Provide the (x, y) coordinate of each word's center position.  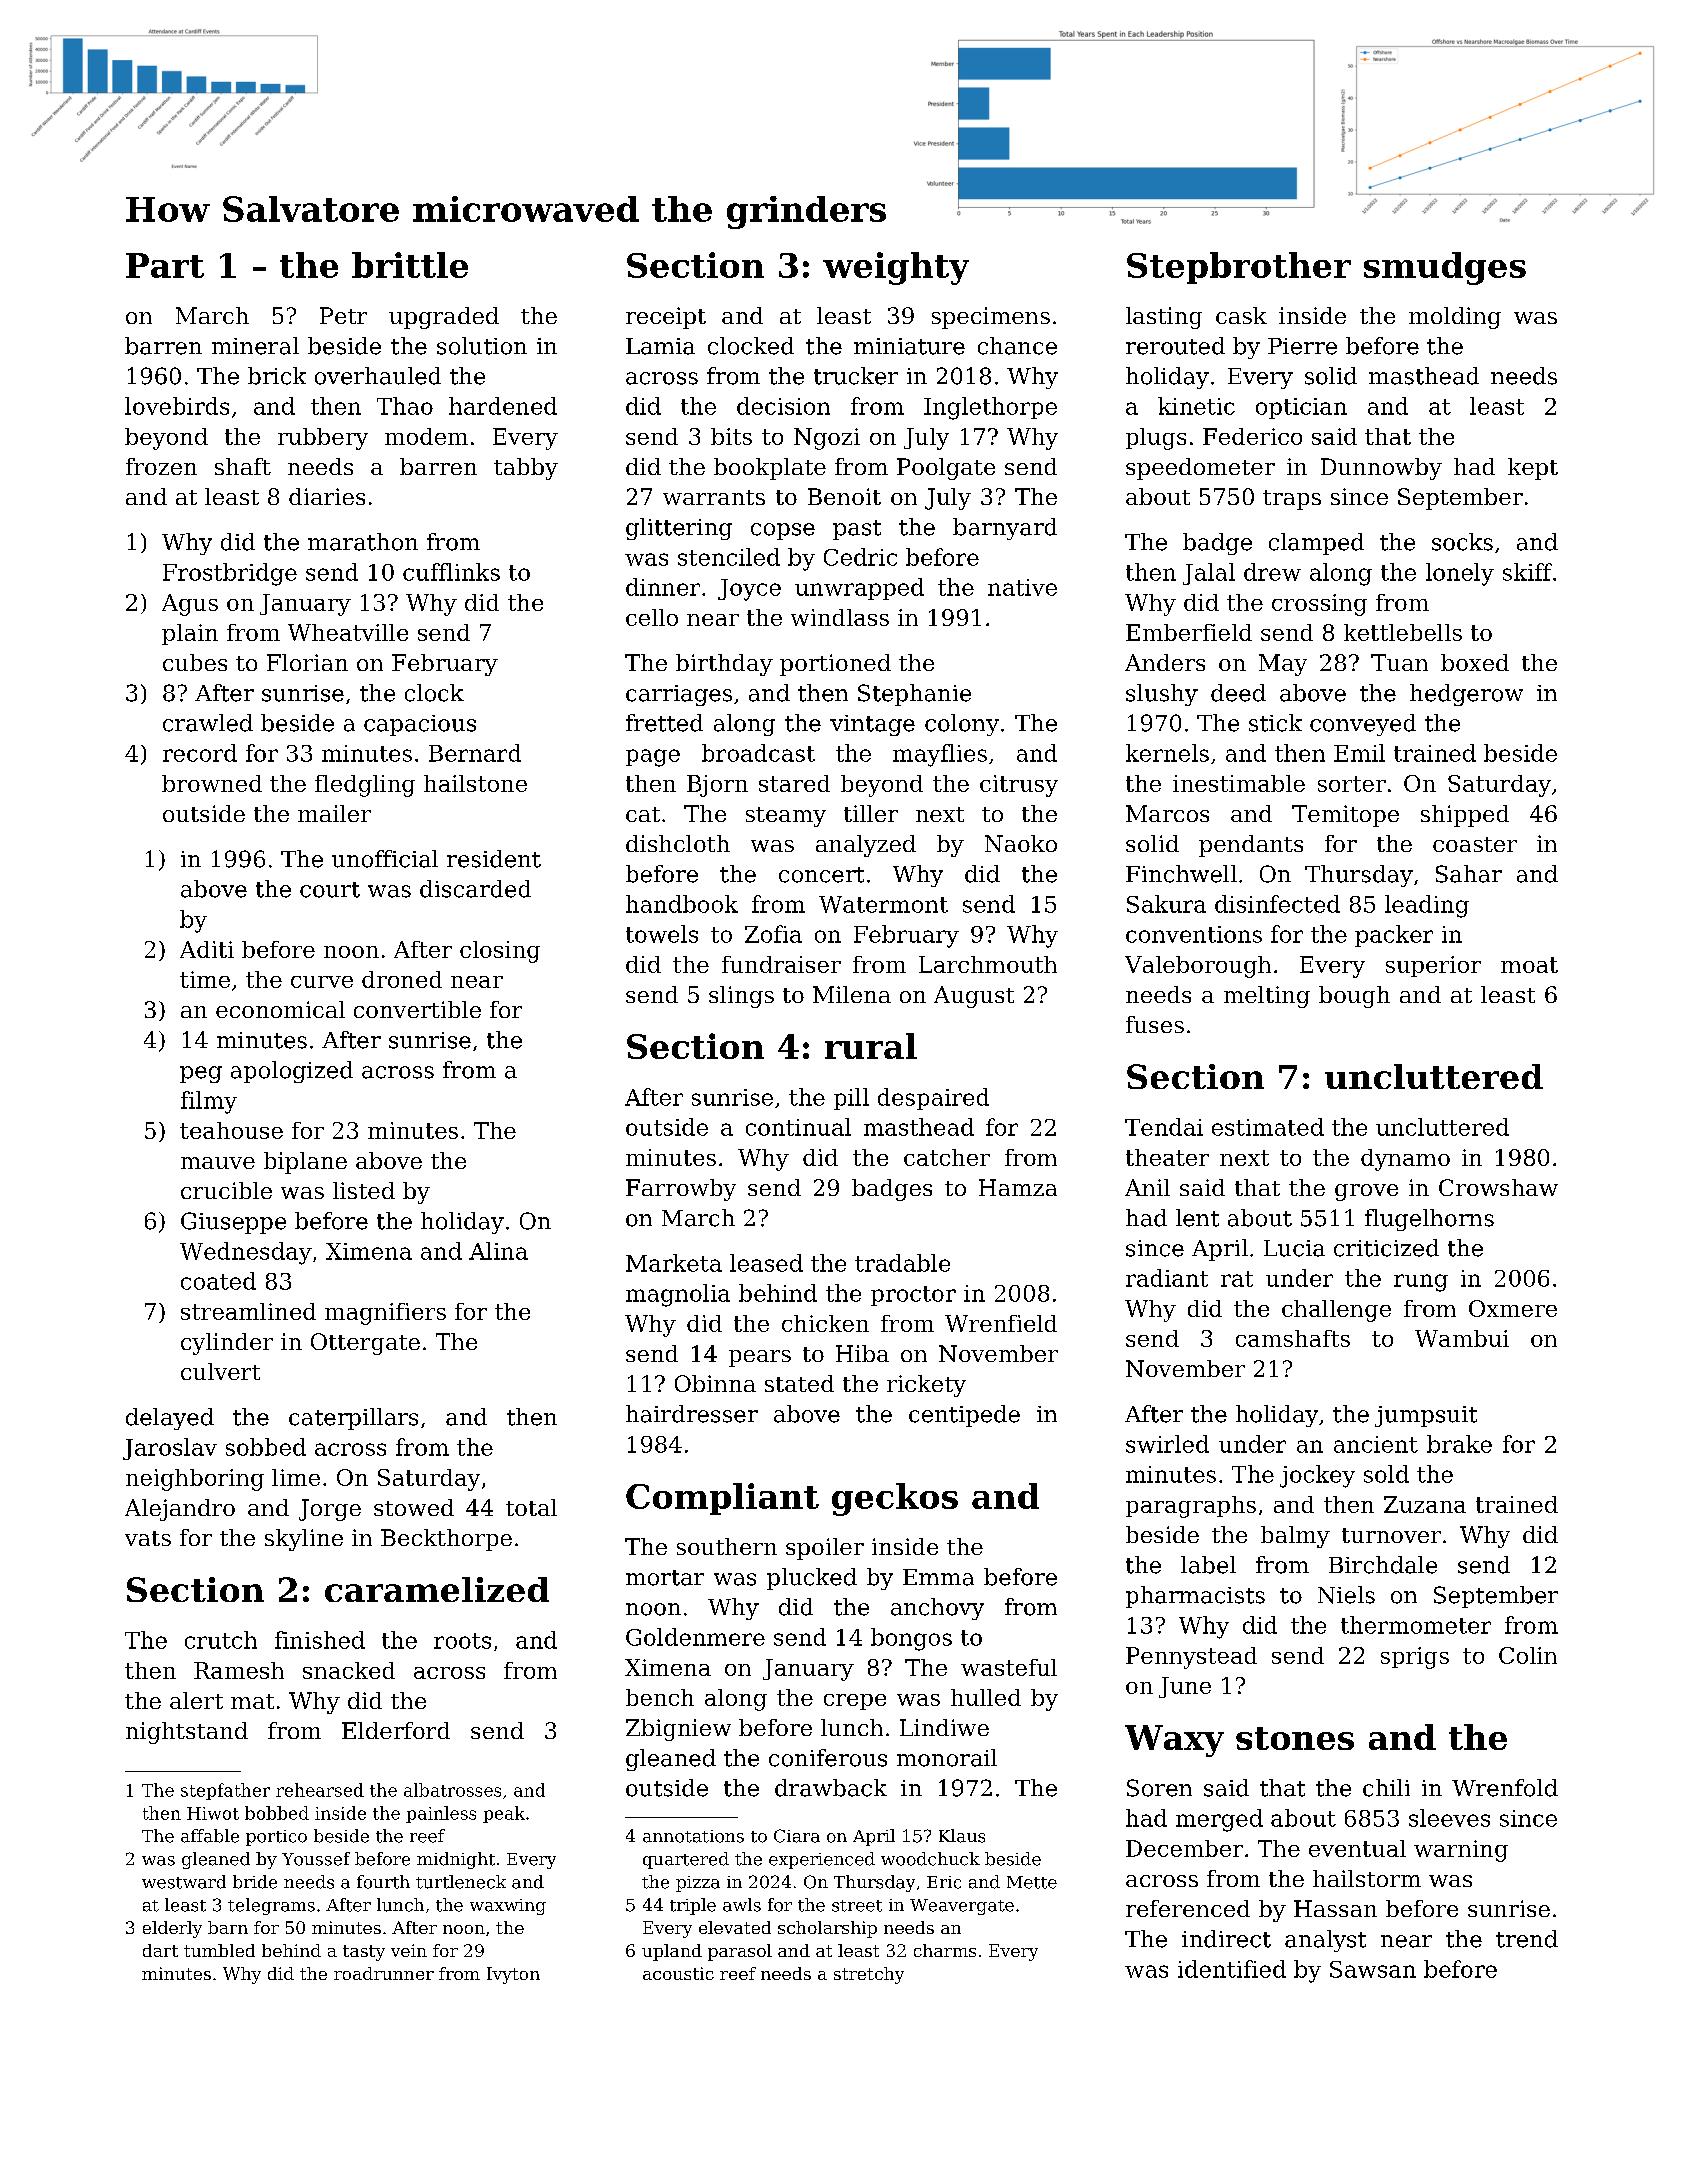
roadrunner (384, 1973)
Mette (1032, 1882)
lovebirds (177, 406)
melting (1267, 997)
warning (1461, 1851)
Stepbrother (1239, 268)
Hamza (1018, 1187)
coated (218, 1281)
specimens (991, 318)
